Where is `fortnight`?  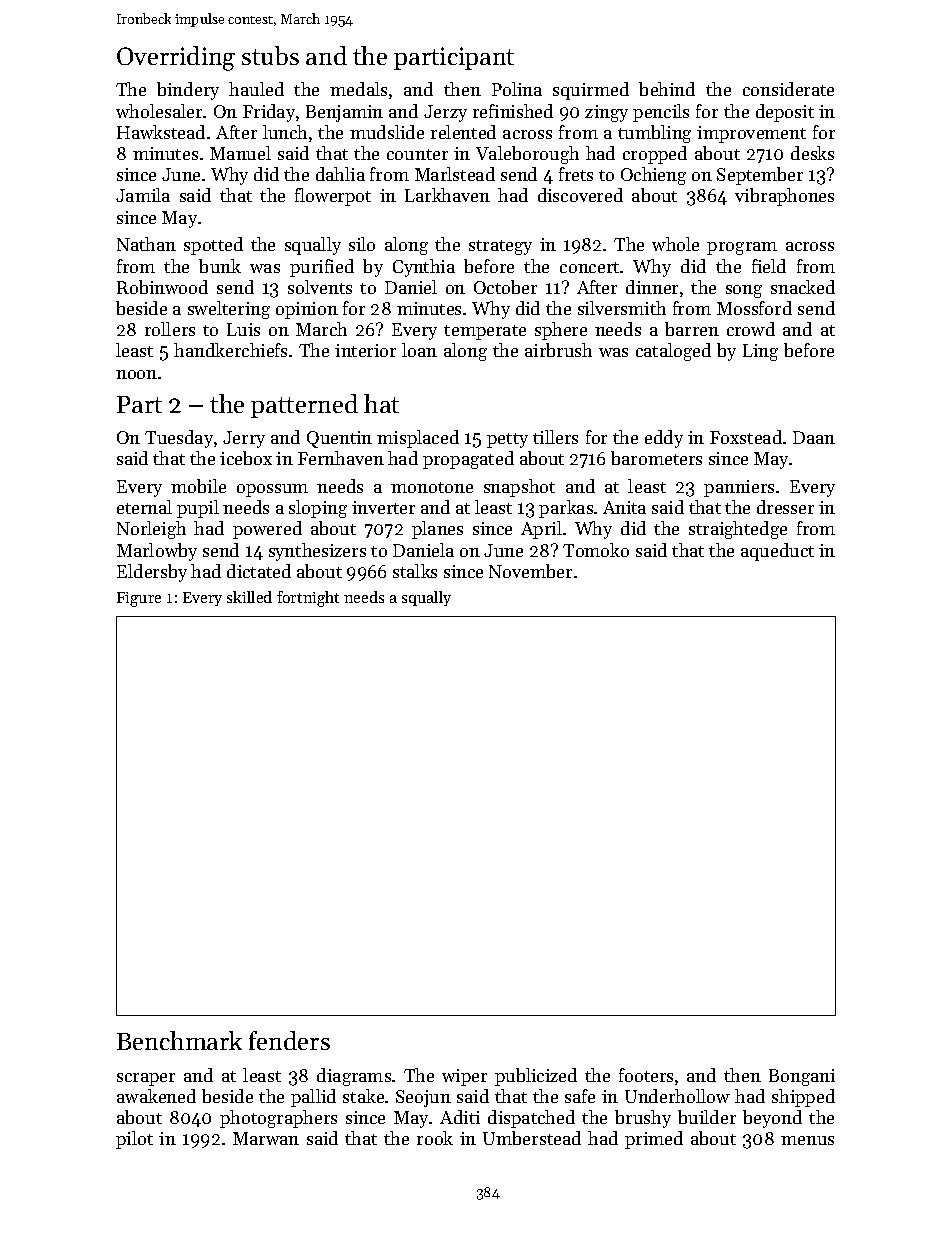
fortnight is located at coordinates (308, 599).
